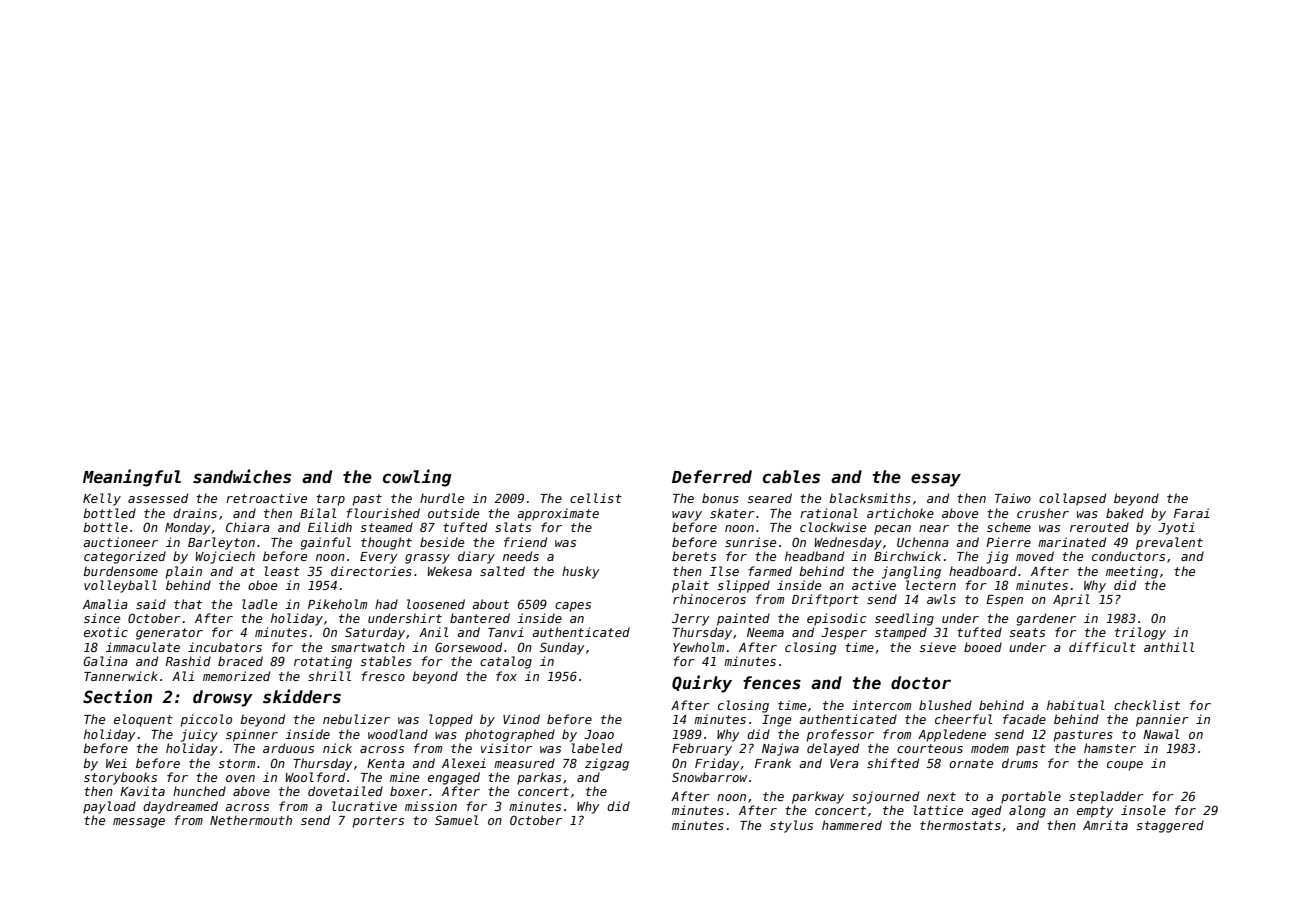 Image resolution: width=1308 pixels, height=924 pixels. Describe the element at coordinates (142, 791) in the image. I see `Kavita` at that location.
